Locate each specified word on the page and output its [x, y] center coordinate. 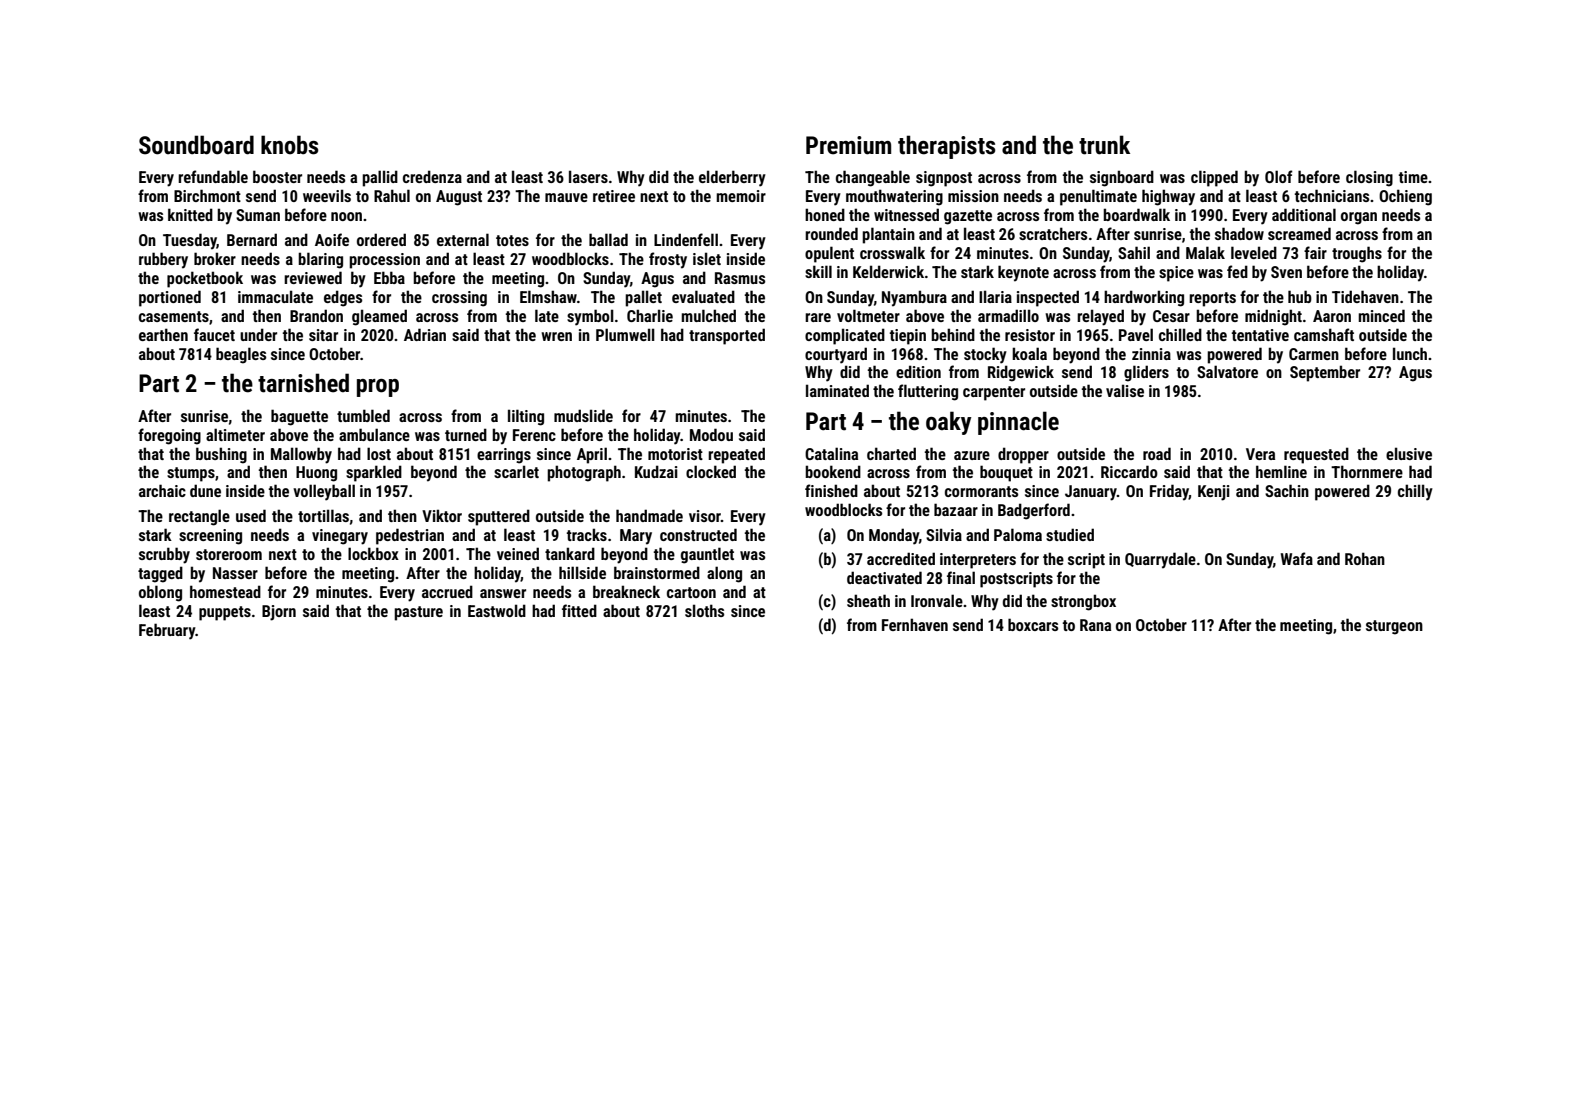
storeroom [229, 554]
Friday [1169, 492]
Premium [848, 145]
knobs [290, 145]
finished [831, 490]
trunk [1104, 145]
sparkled [374, 473]
